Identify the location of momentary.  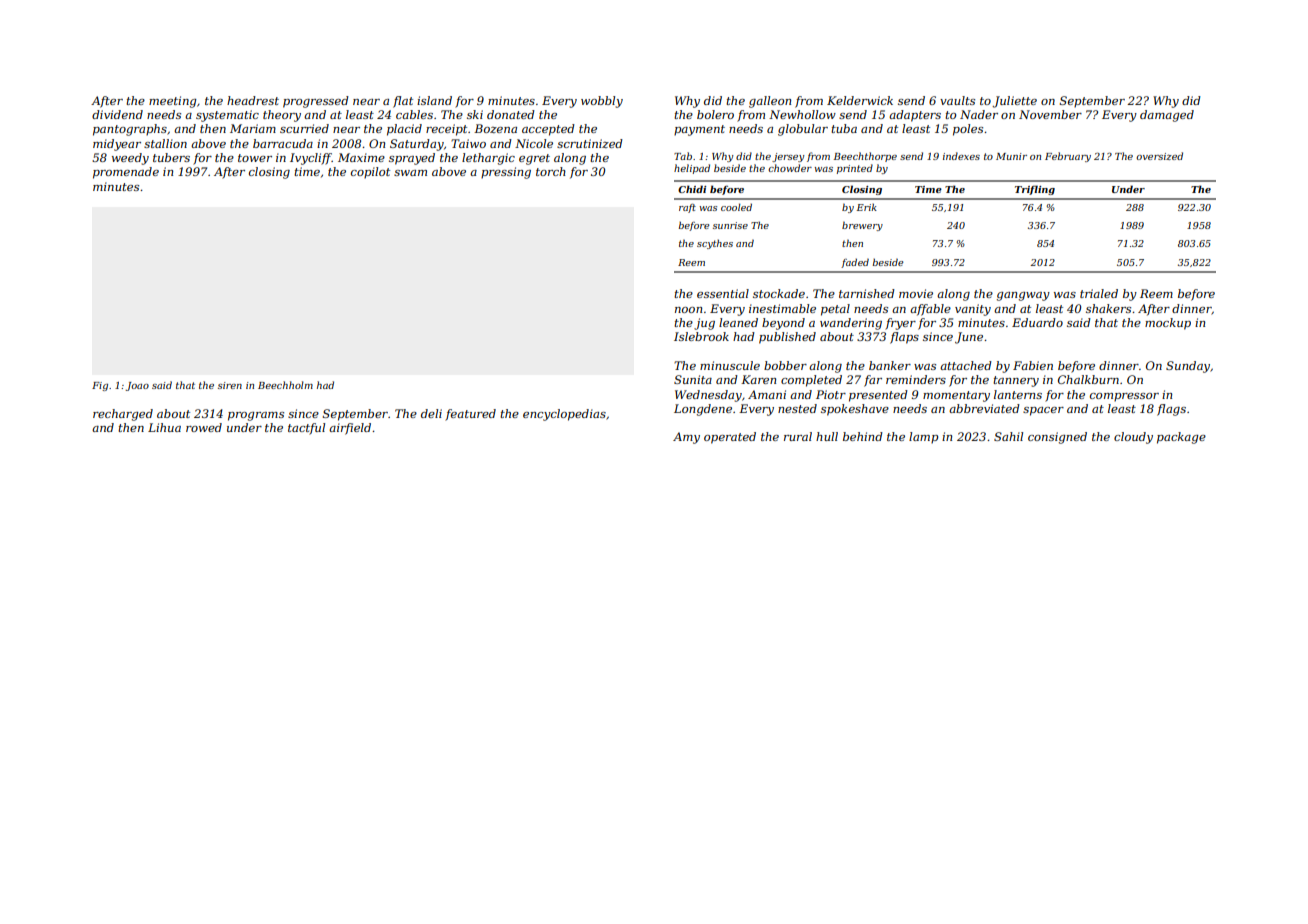
(956, 396).
